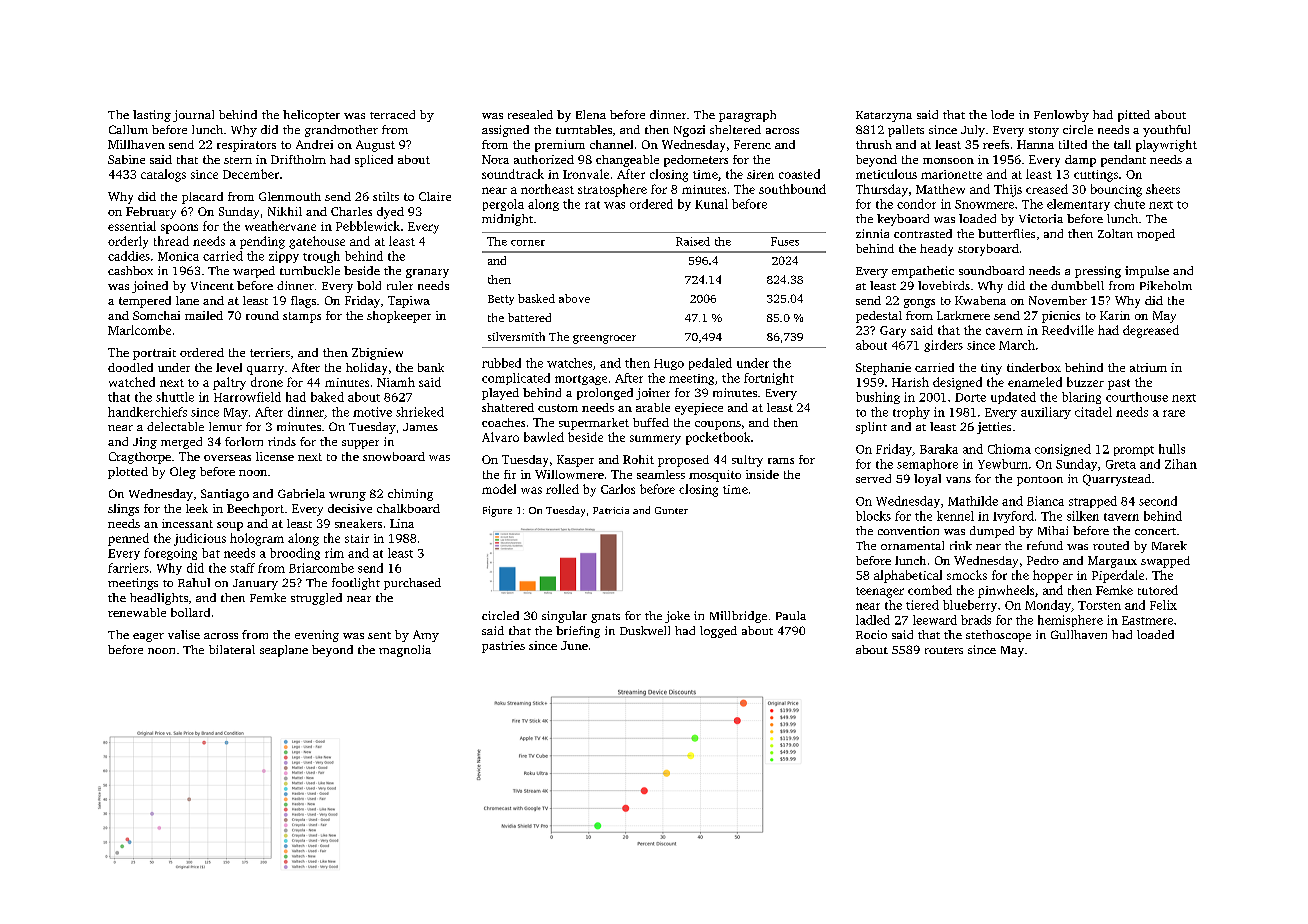  I want to click on stony, so click(1044, 132).
